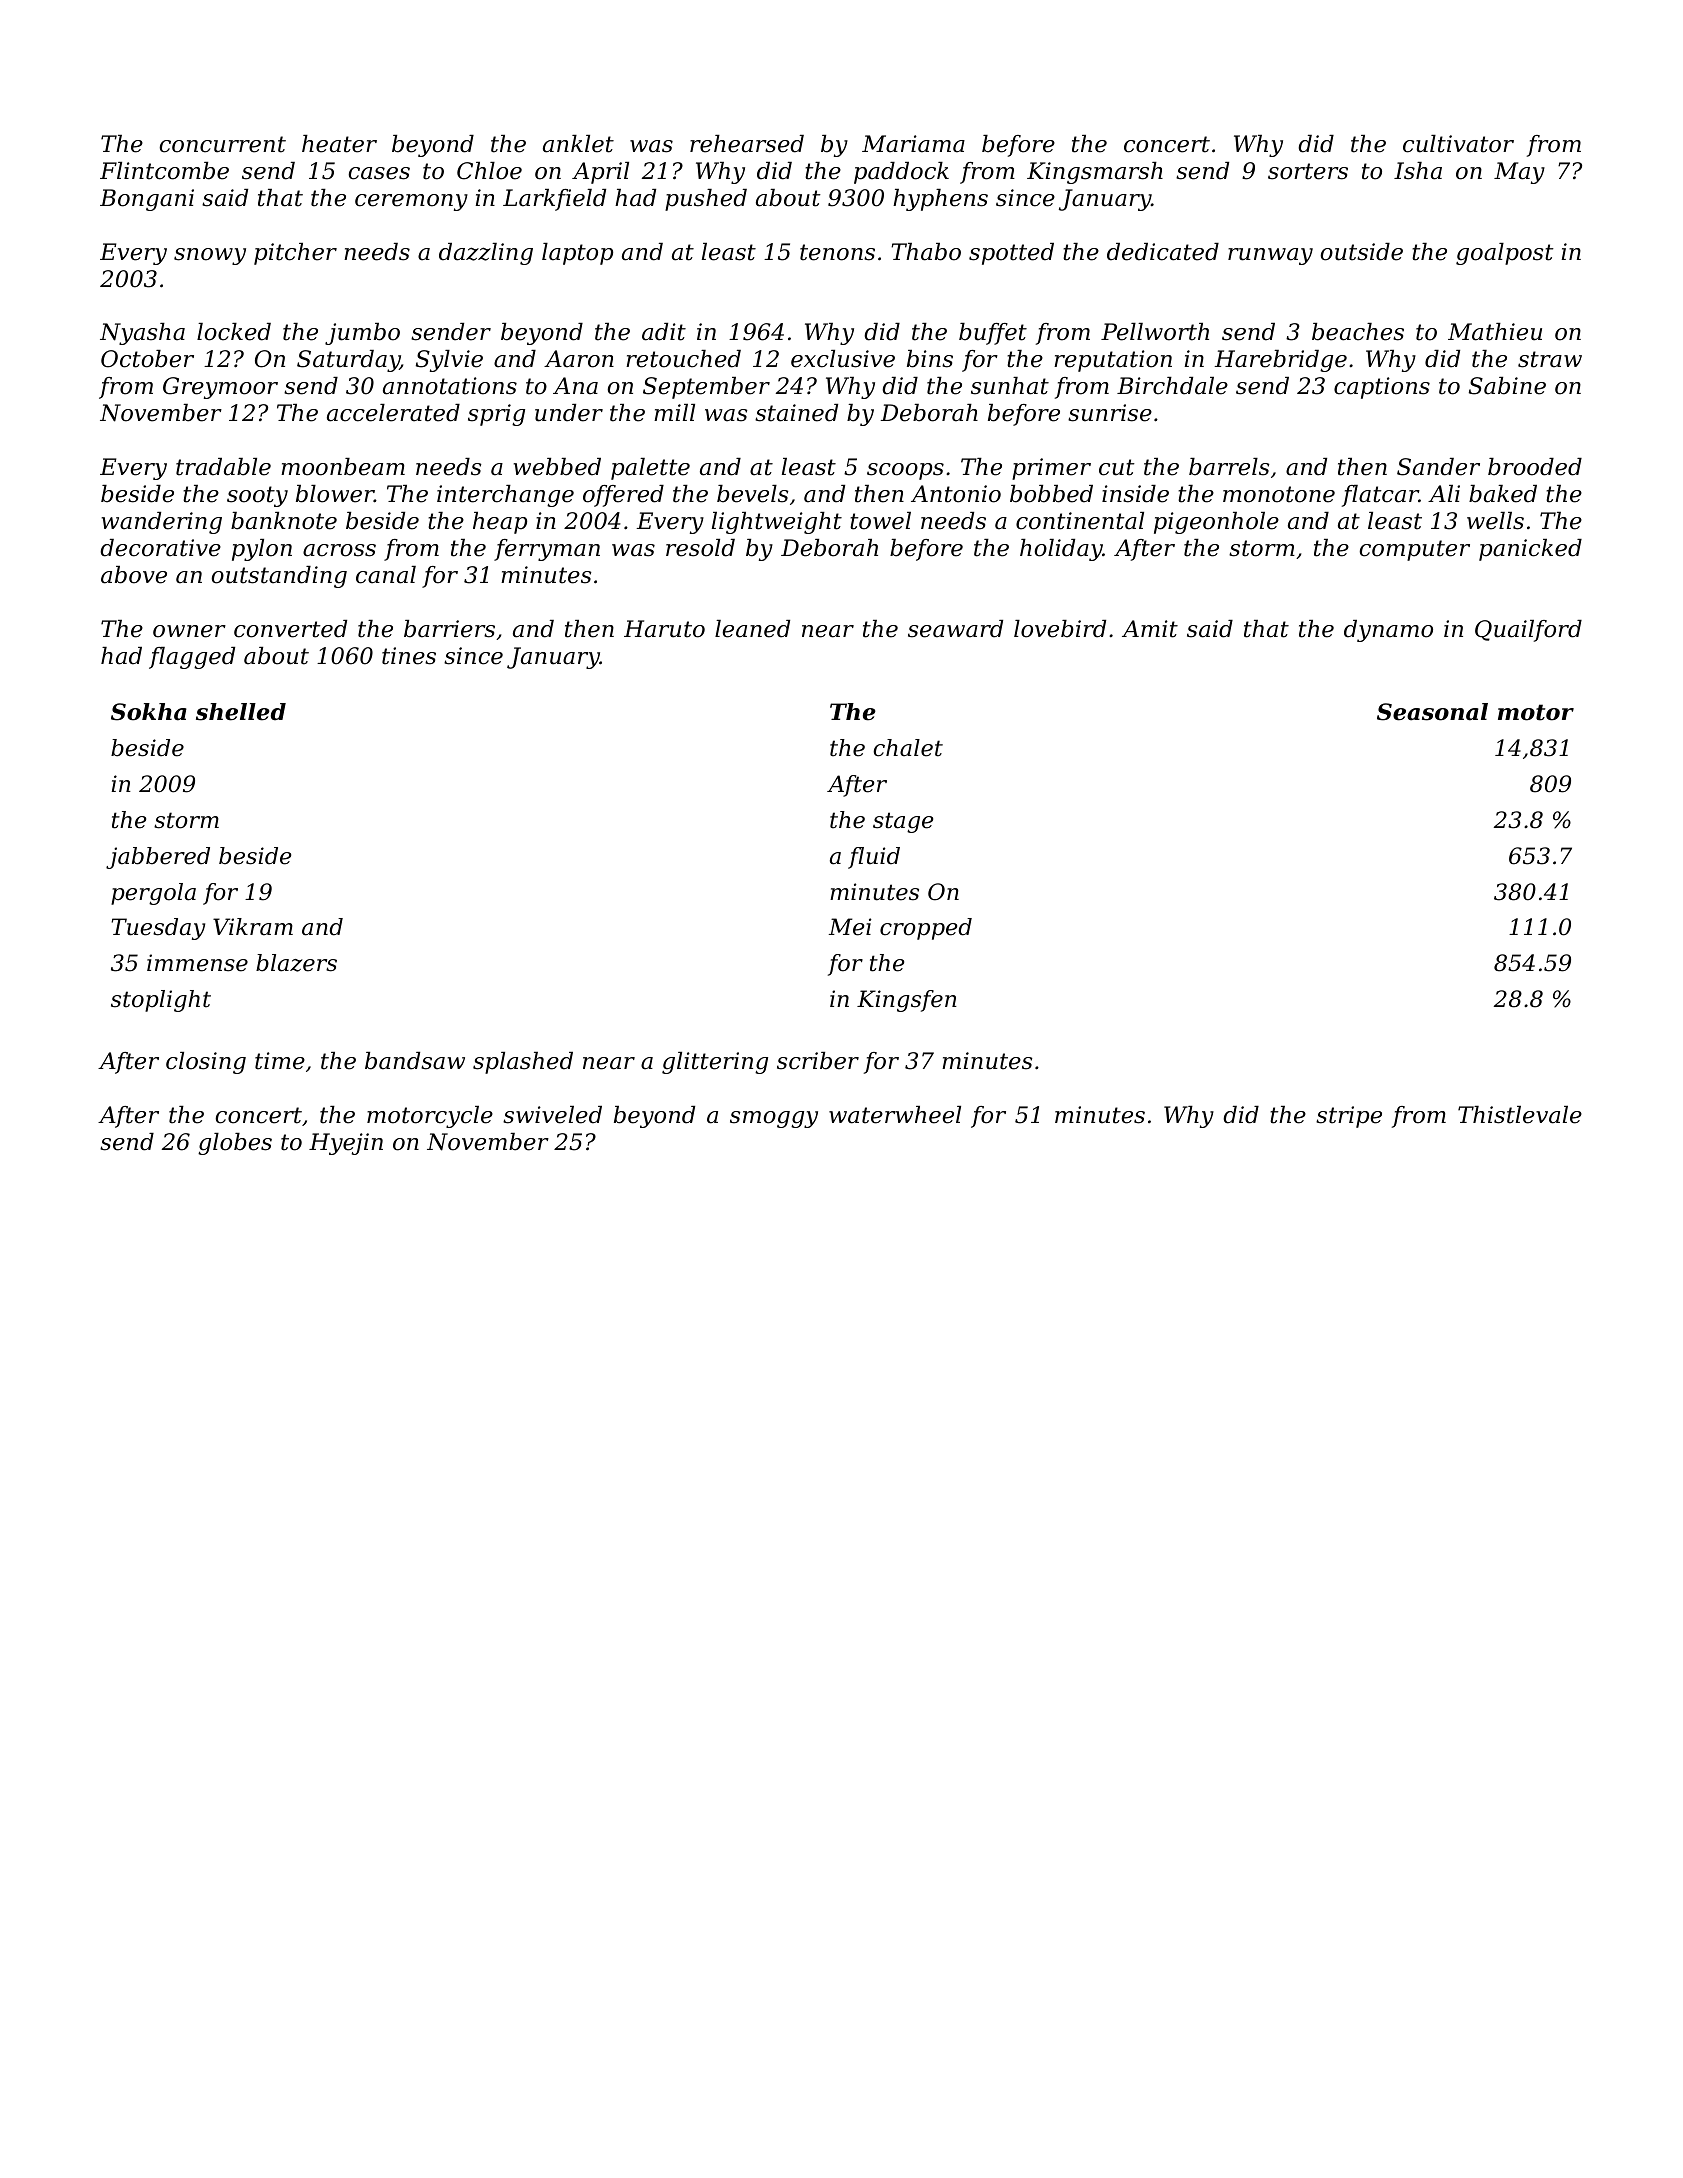 The width and height of the screenshot is (1683, 2178). Describe the element at coordinates (1432, 712) in the screenshot. I see `Seasonal` at that location.
